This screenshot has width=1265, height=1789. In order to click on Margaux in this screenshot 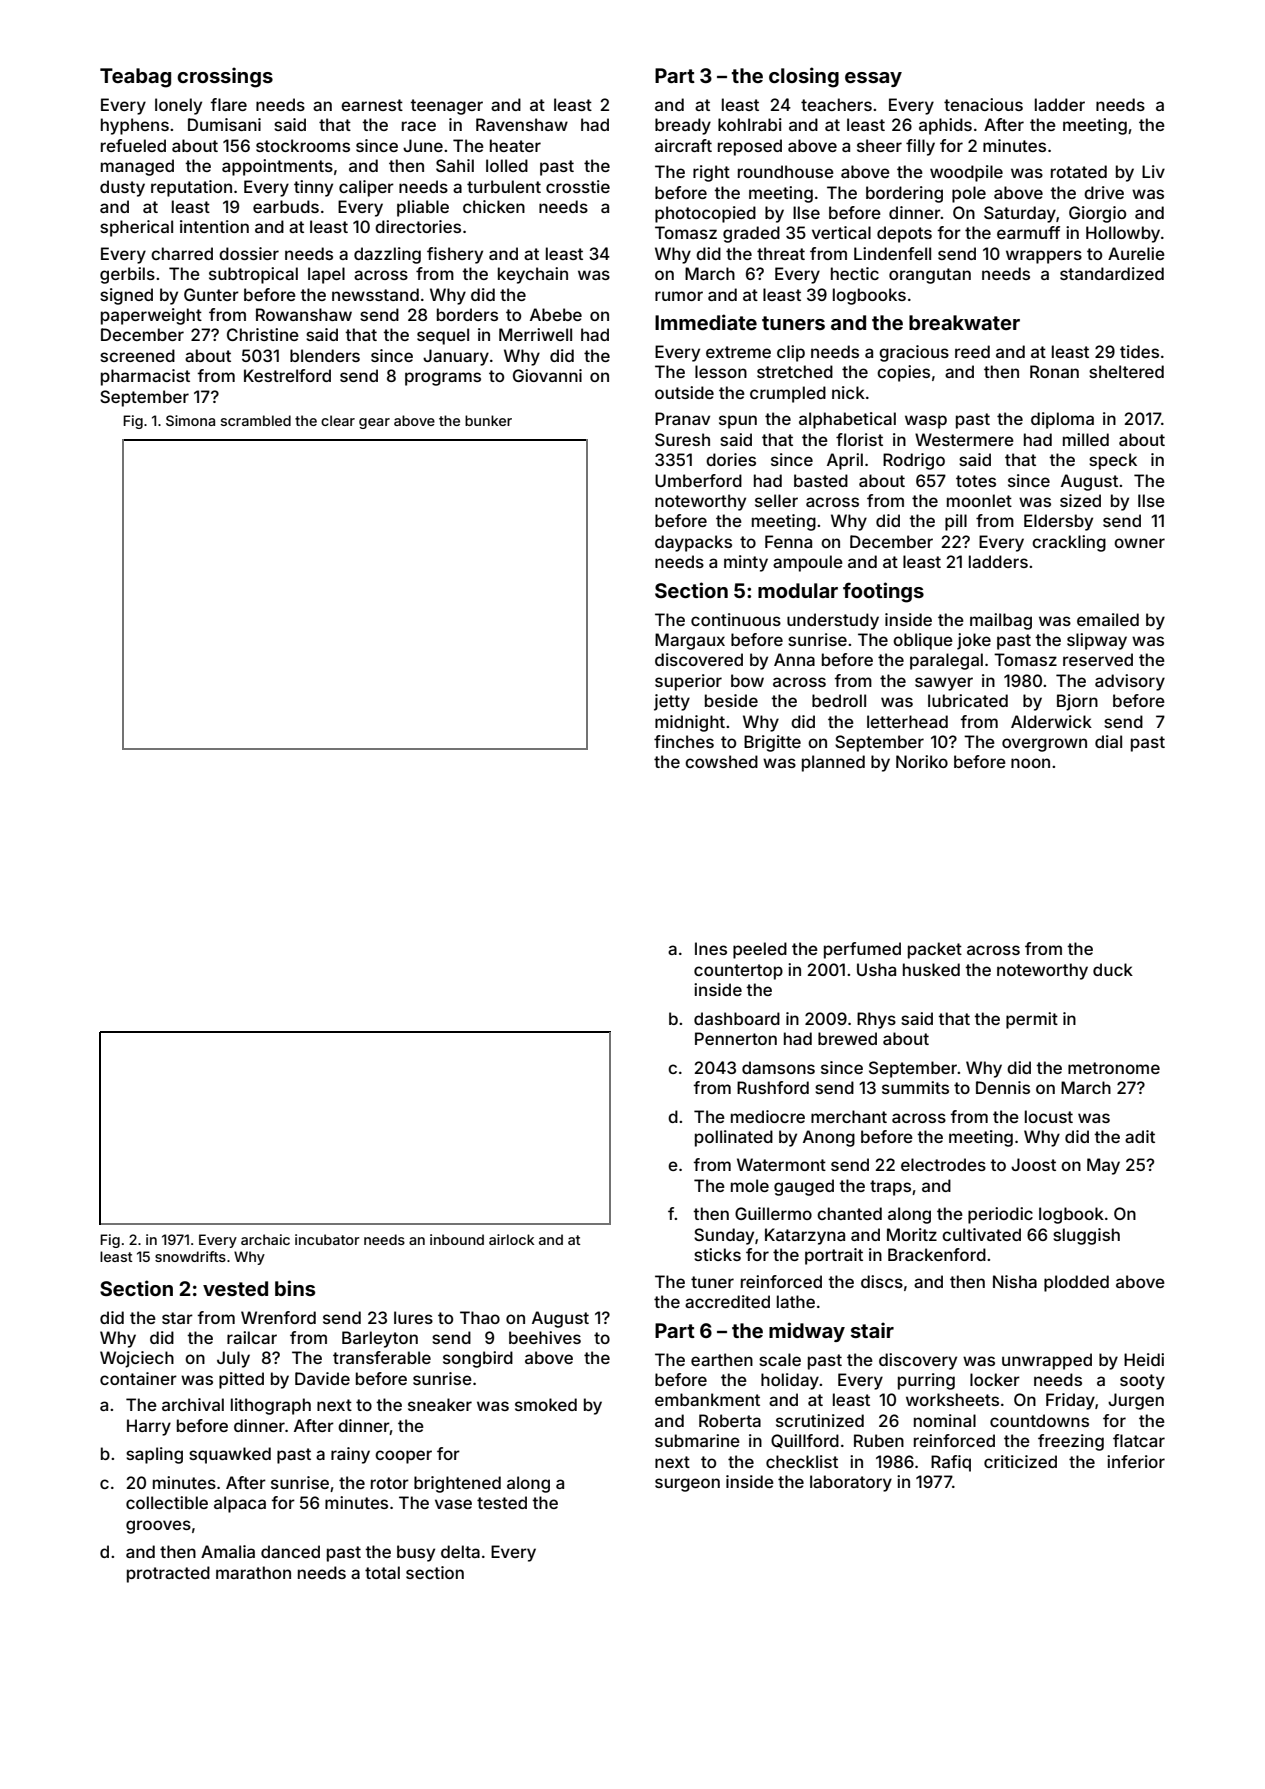, I will do `click(690, 641)`.
